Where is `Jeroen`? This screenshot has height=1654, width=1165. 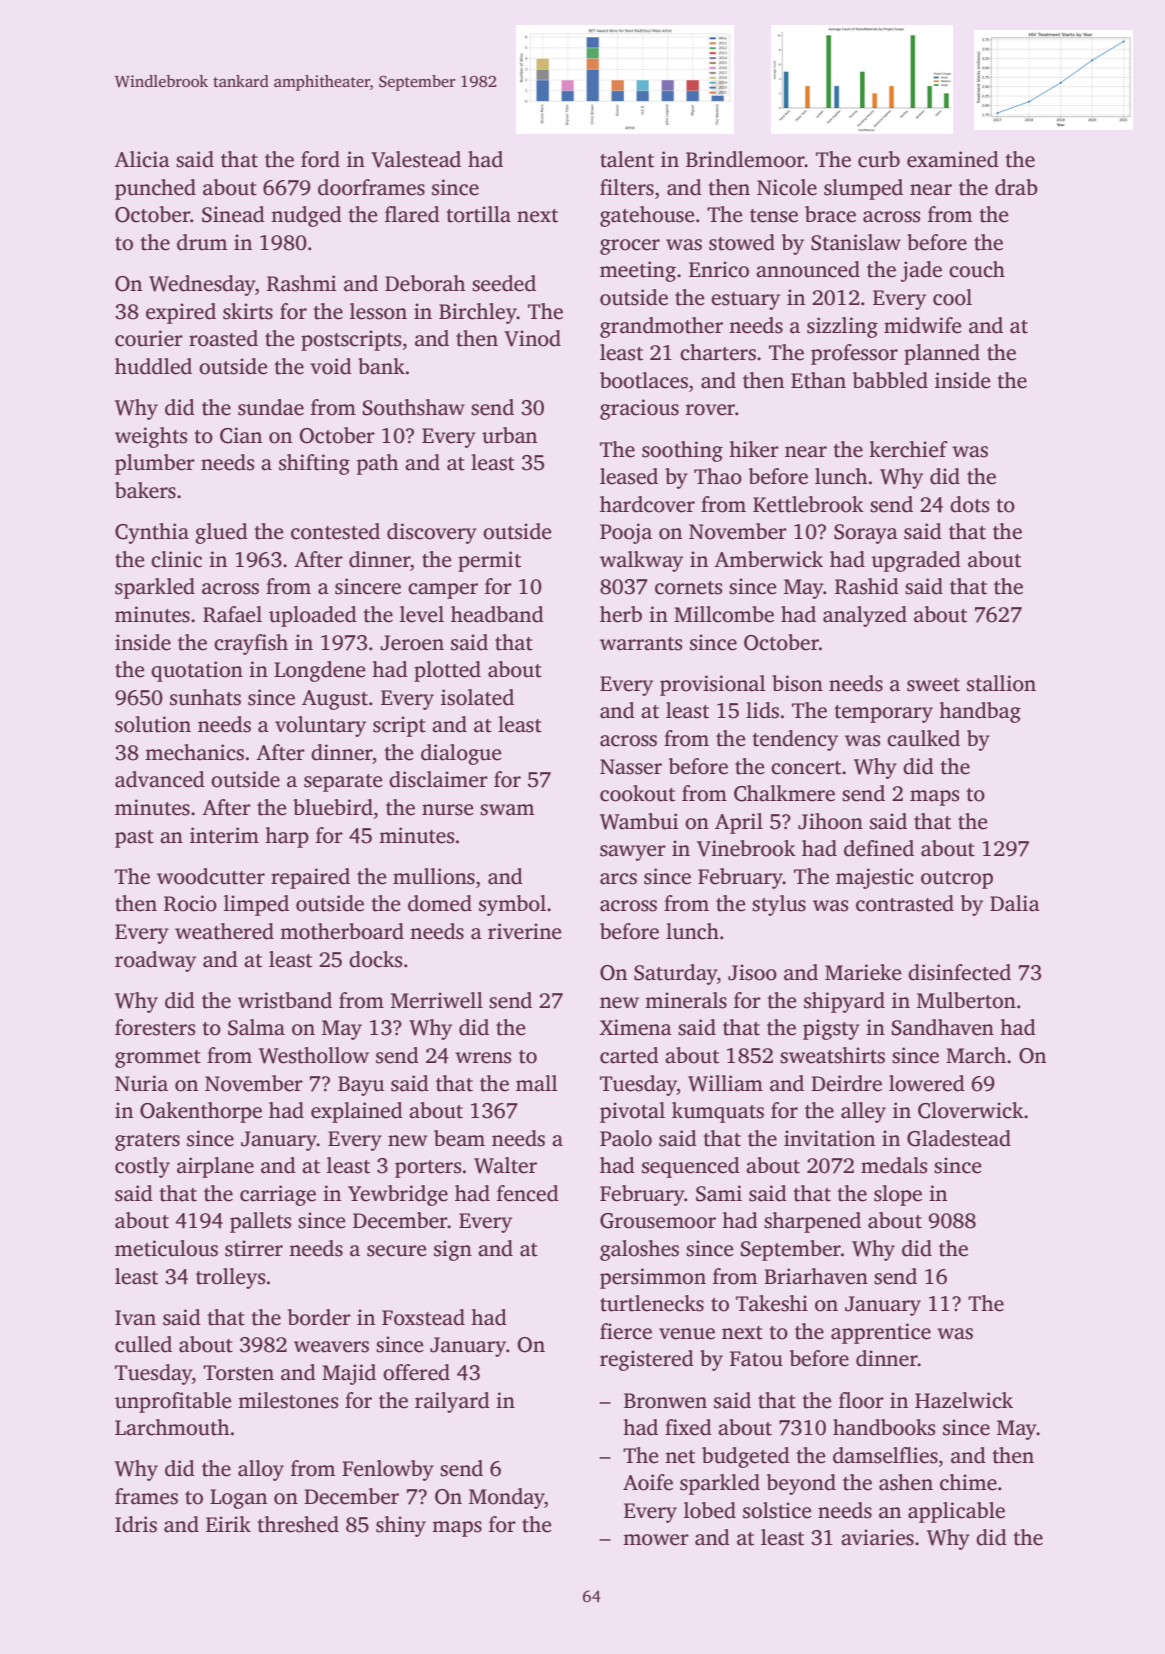
Jeroen is located at coordinates (412, 643).
